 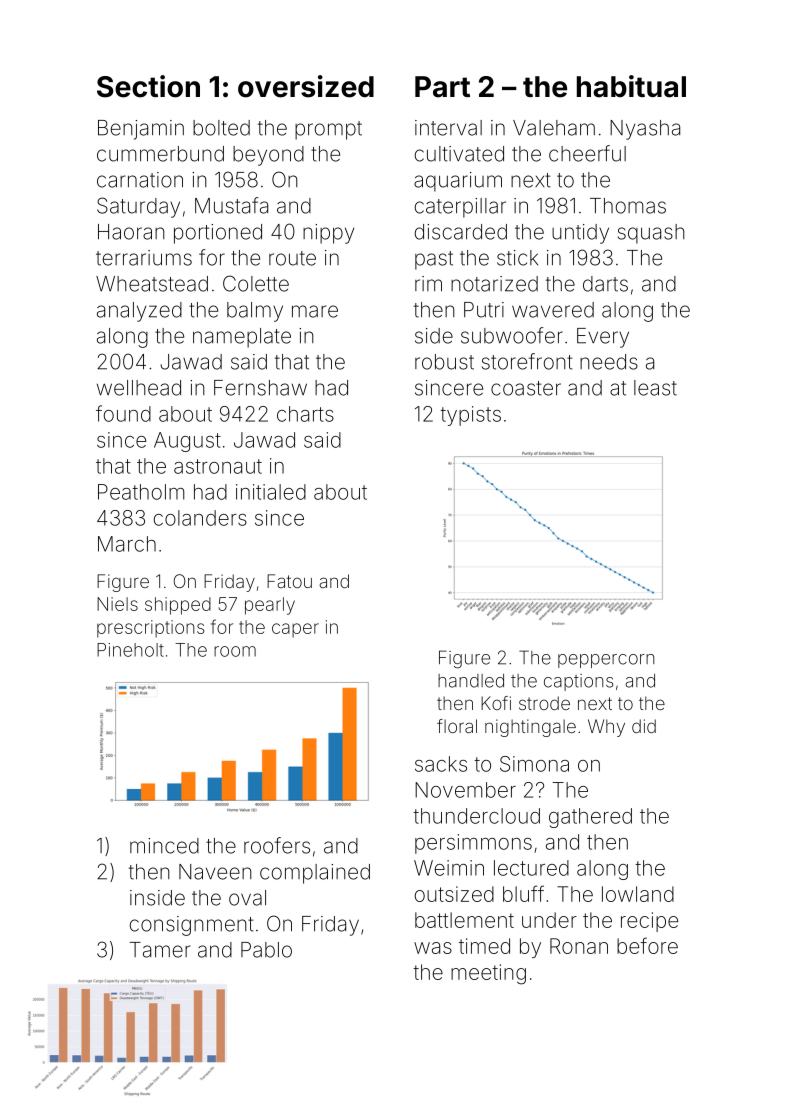 What do you see at coordinates (470, 416) in the screenshot?
I see `typists` at bounding box center [470, 416].
